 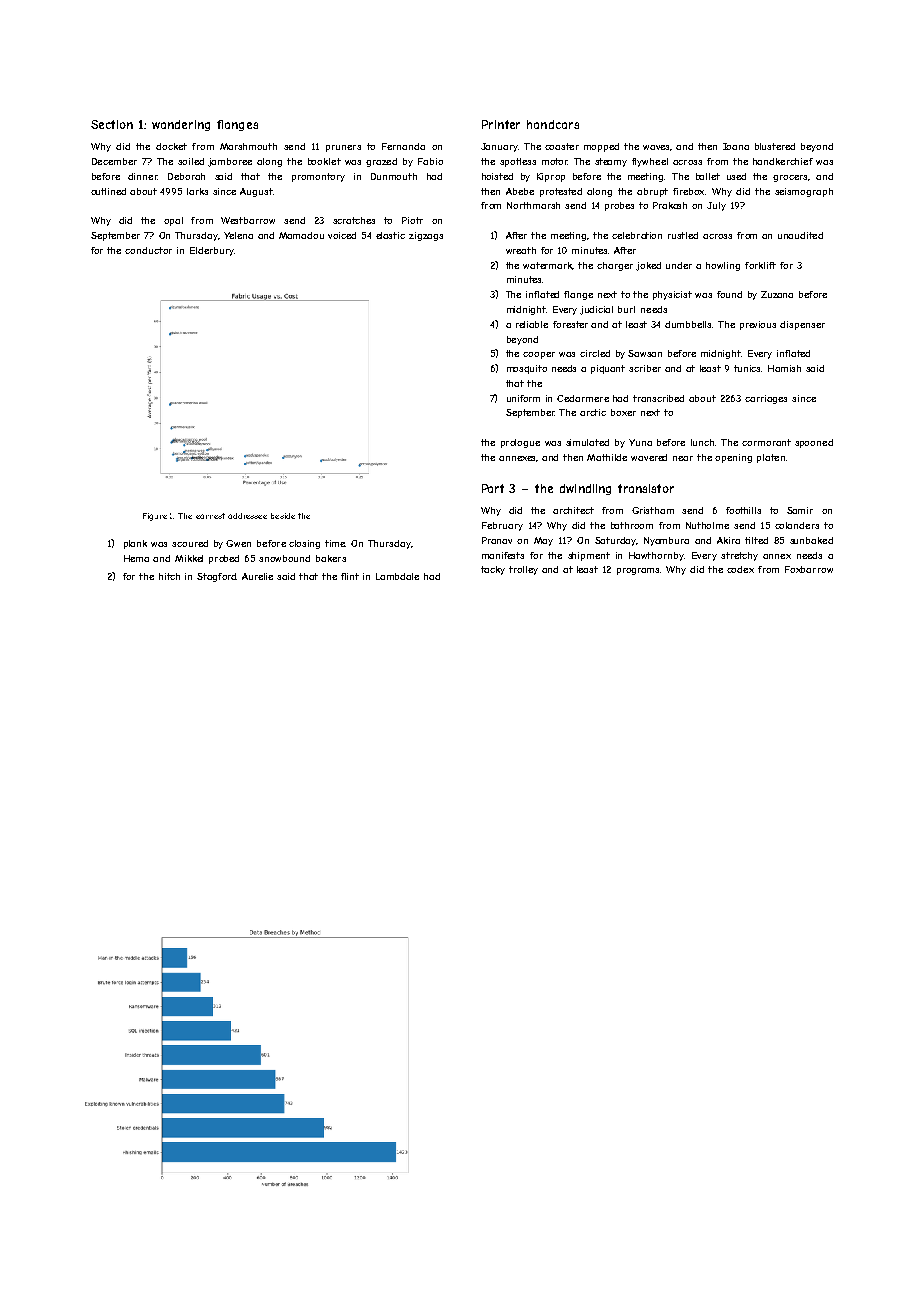 I want to click on Kiprop, so click(x=551, y=177).
